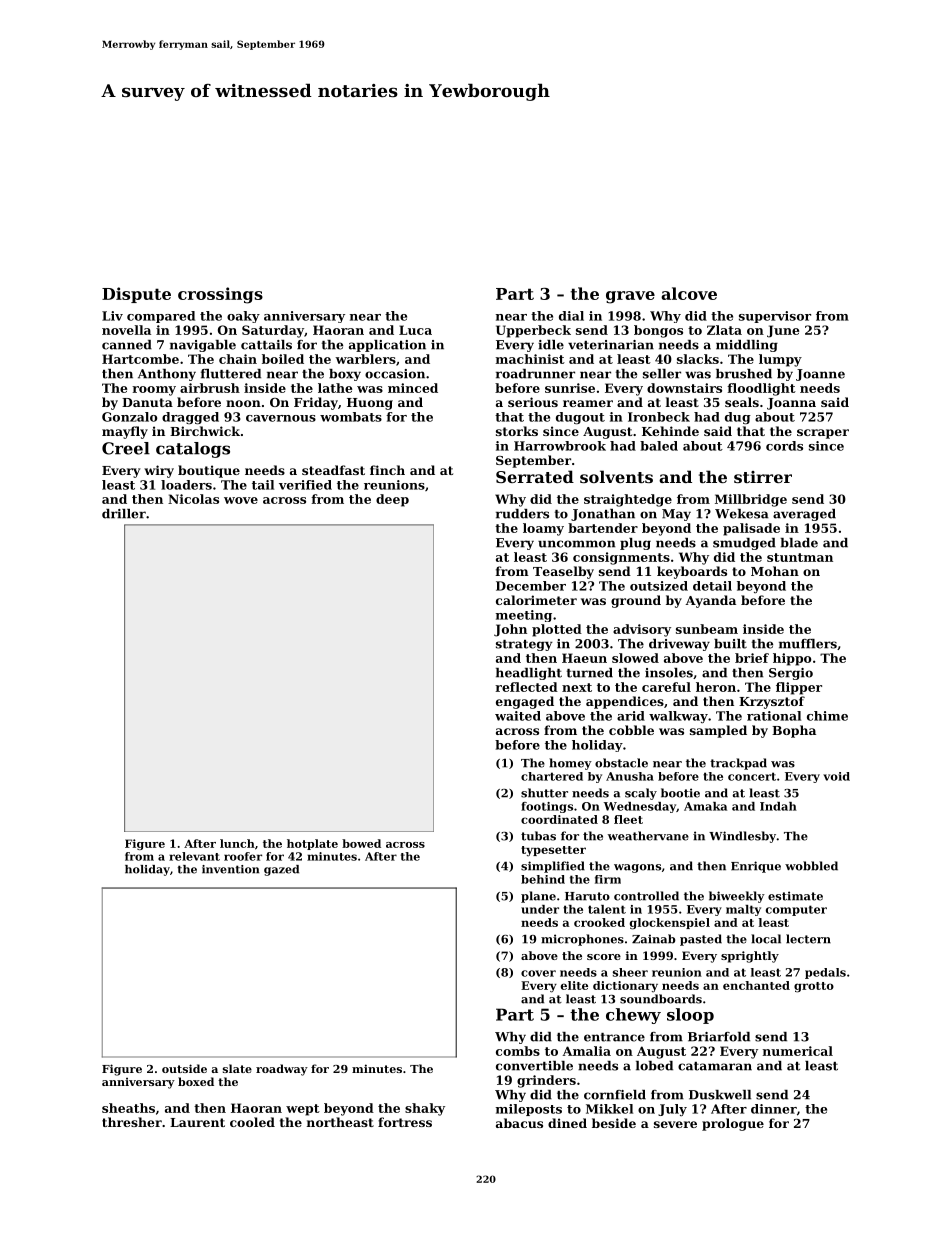 The height and width of the screenshot is (1233, 952). Describe the element at coordinates (630, 297) in the screenshot. I see `grave` at that location.
